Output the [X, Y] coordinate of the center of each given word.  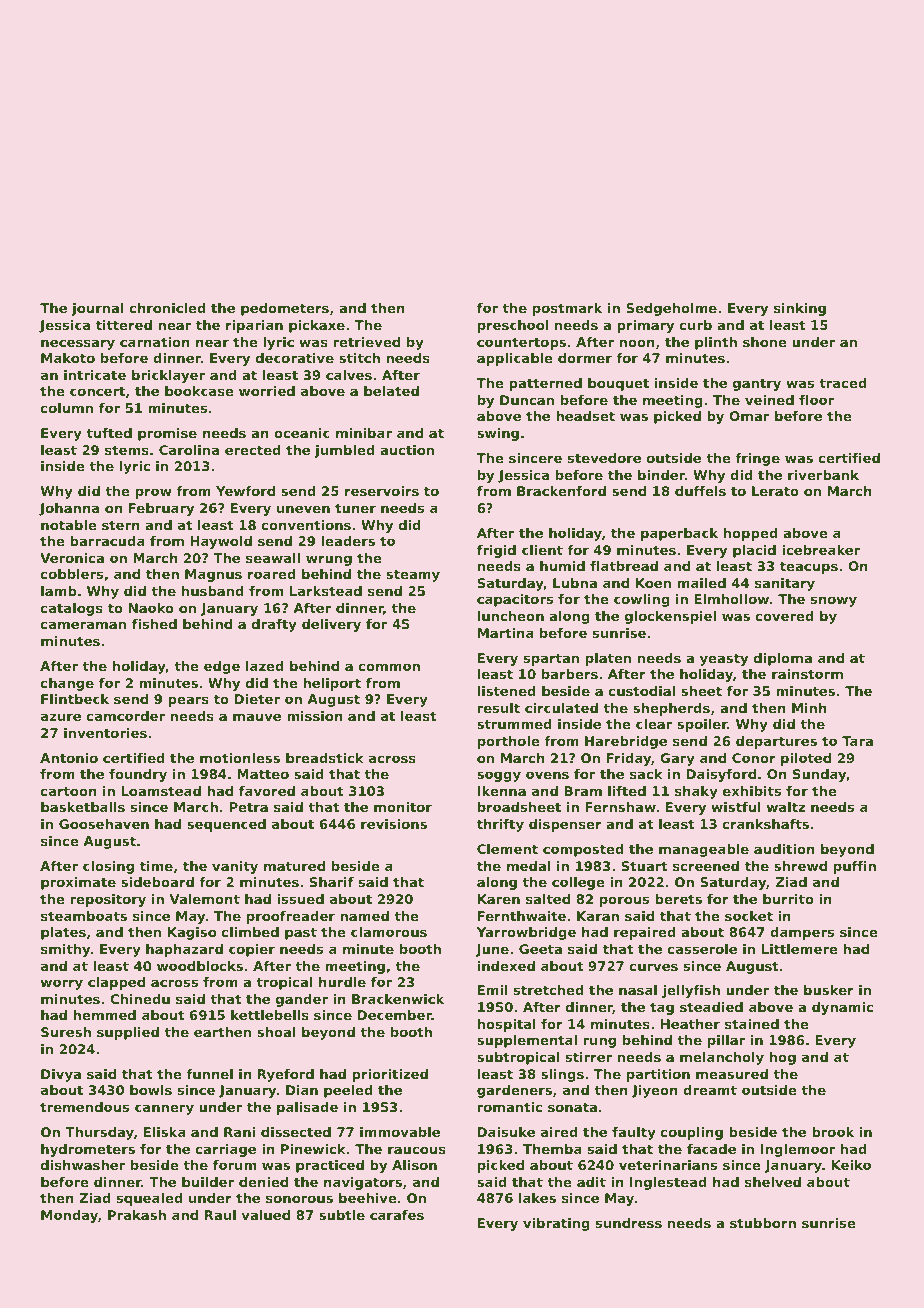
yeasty [724, 659]
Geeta [540, 949]
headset [585, 416]
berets [678, 899]
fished [154, 624]
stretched [549, 990]
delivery [331, 625]
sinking [800, 309]
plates [63, 933]
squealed [150, 1199]
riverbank [823, 475]
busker [829, 990]
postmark [567, 309]
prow [154, 493]
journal [98, 309]
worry [62, 984]
